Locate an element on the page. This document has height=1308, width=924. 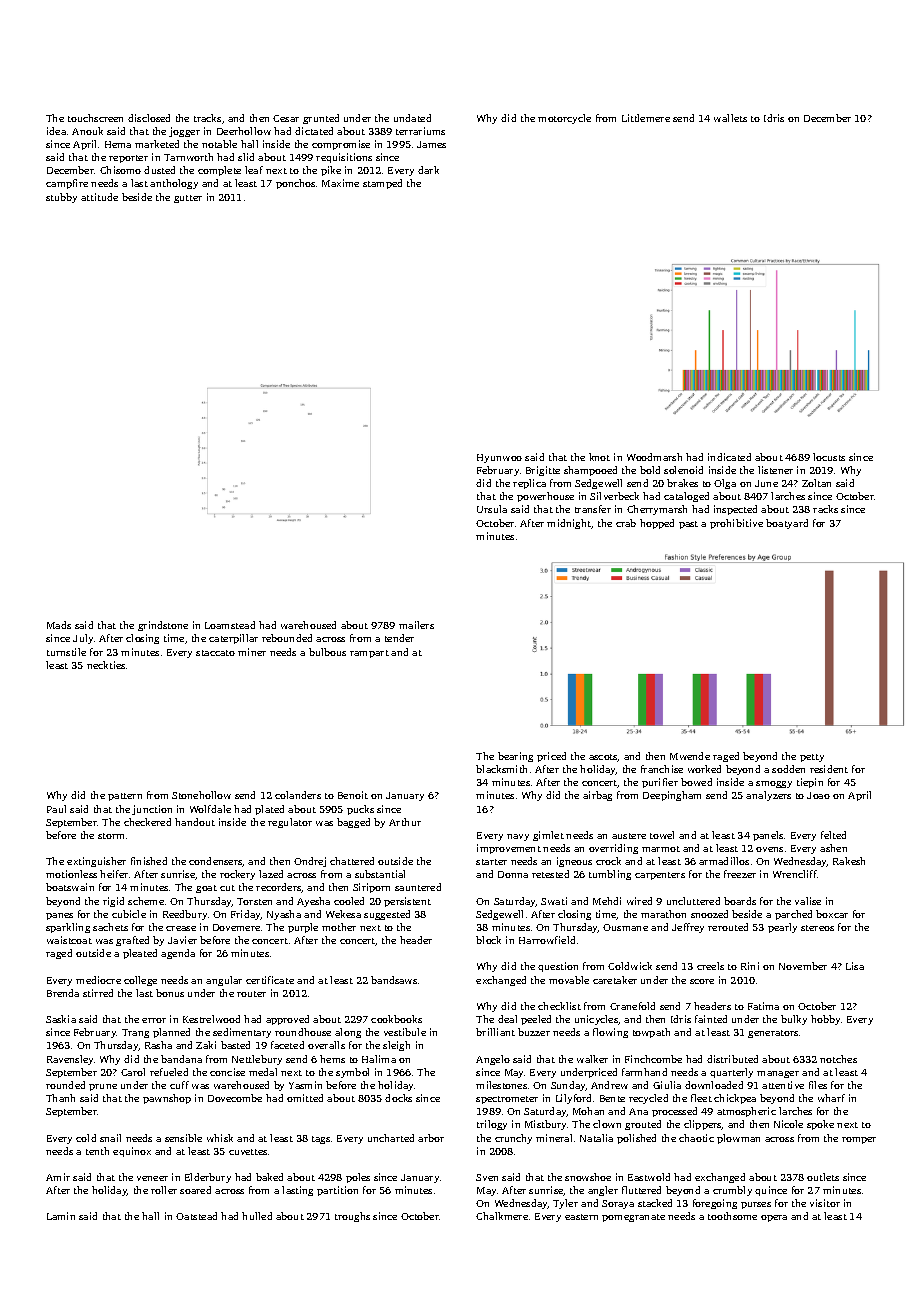
tender is located at coordinates (399, 638).
